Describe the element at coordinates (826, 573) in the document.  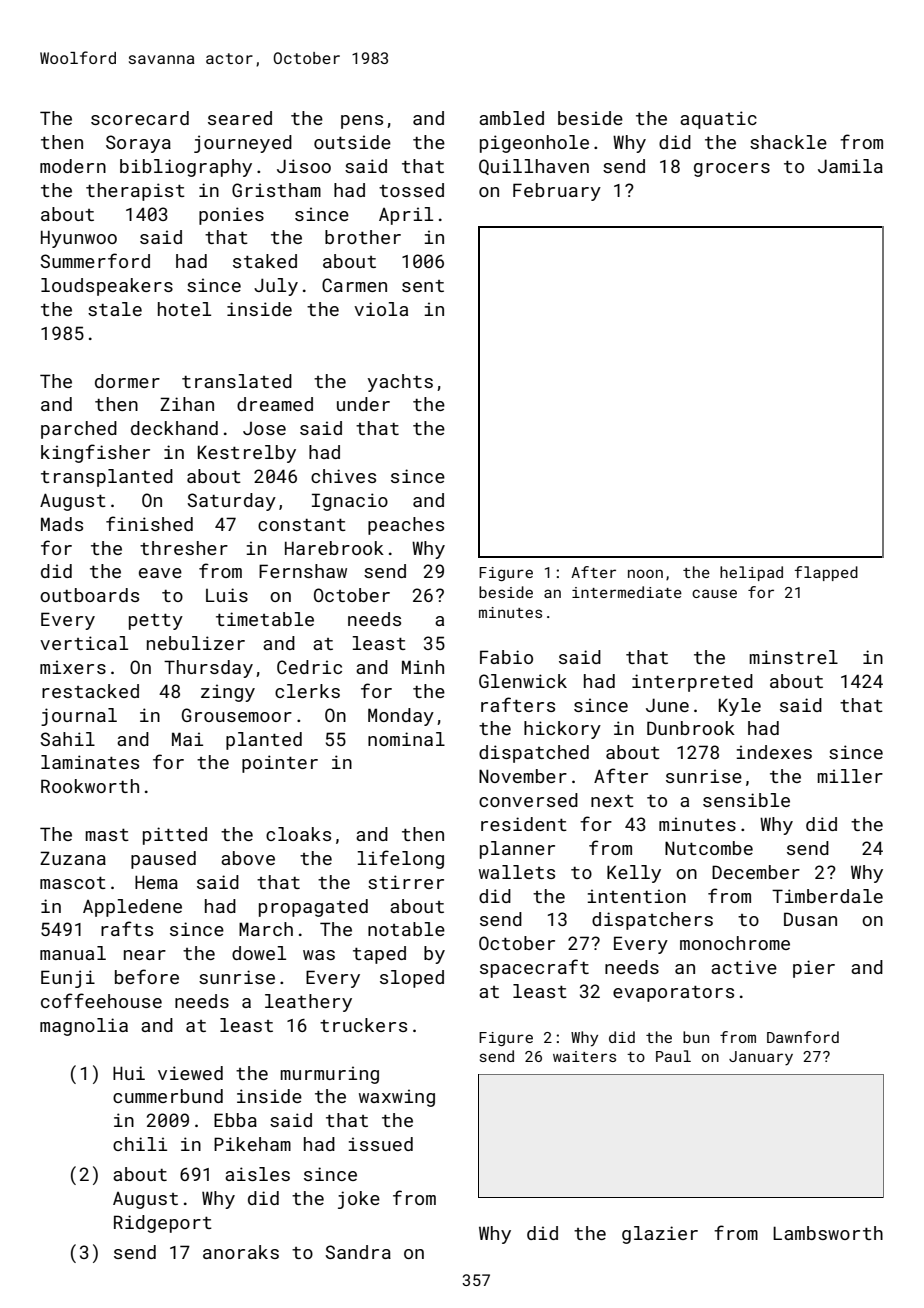
I see `flapped` at that location.
